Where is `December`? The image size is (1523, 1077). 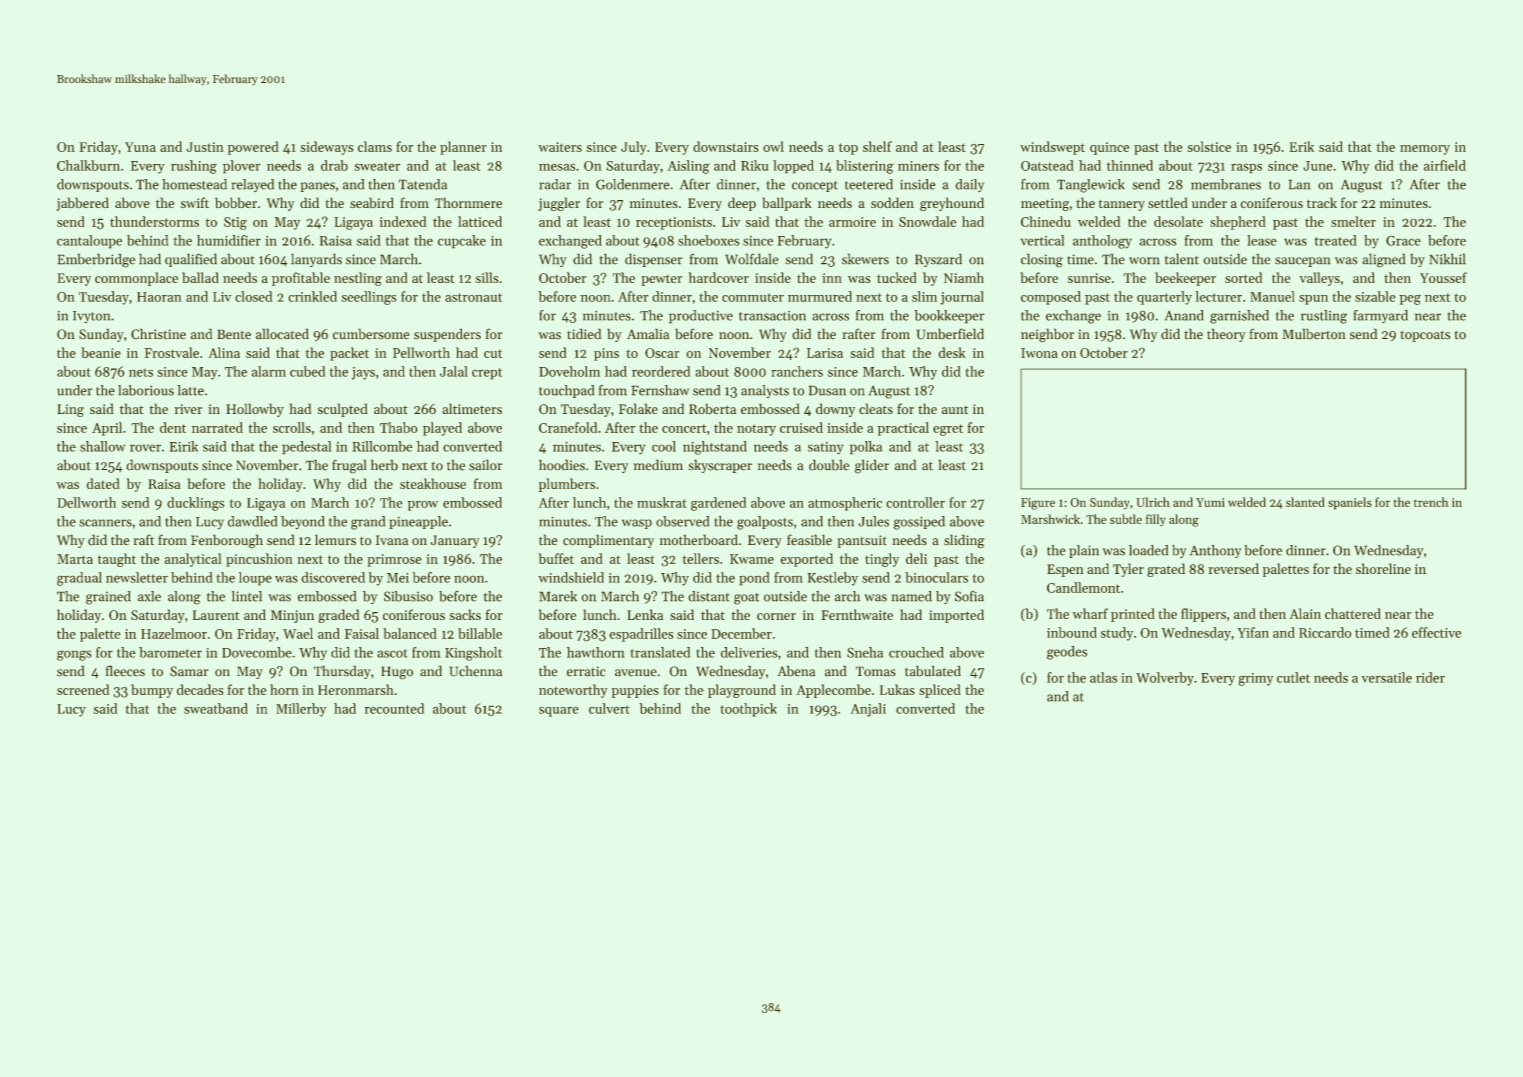 December is located at coordinates (741, 633).
